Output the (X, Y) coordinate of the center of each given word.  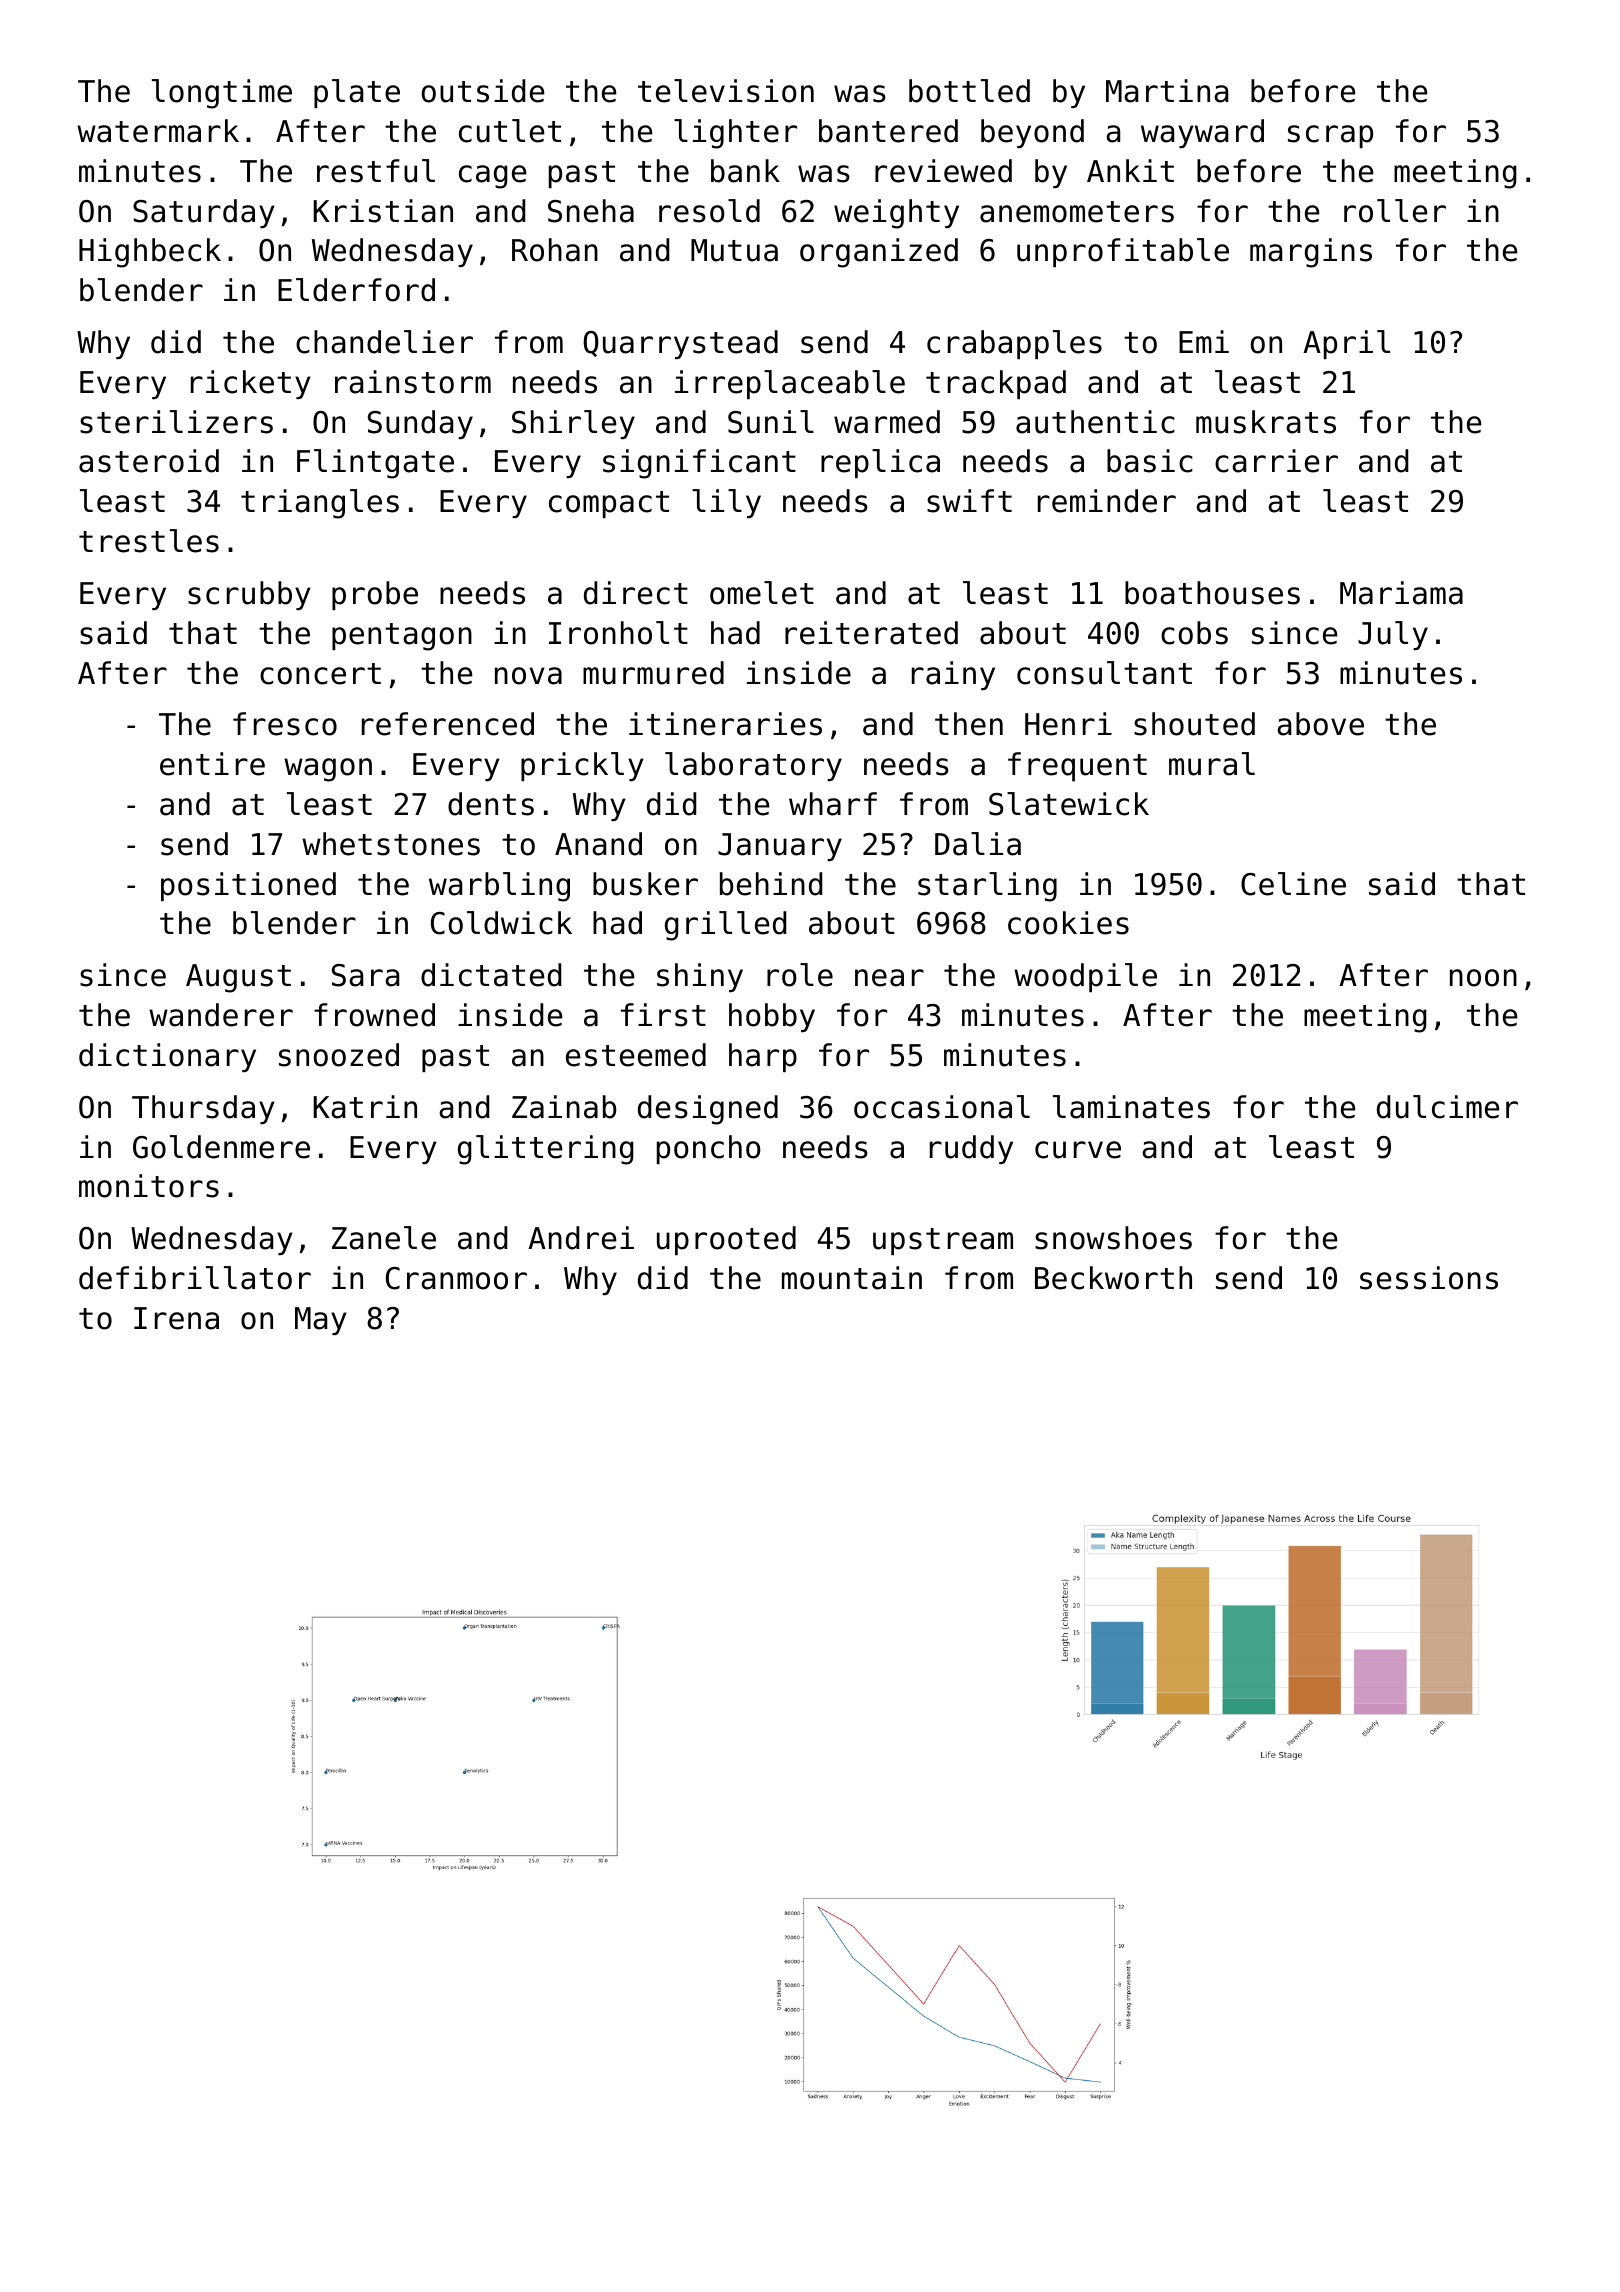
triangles (320, 504)
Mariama (1401, 593)
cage (493, 177)
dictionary (167, 1057)
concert (320, 674)
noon (1483, 978)
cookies (1068, 923)
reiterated (871, 633)
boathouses (1212, 593)
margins (1311, 253)
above (1320, 724)
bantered (888, 131)
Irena (176, 1318)
